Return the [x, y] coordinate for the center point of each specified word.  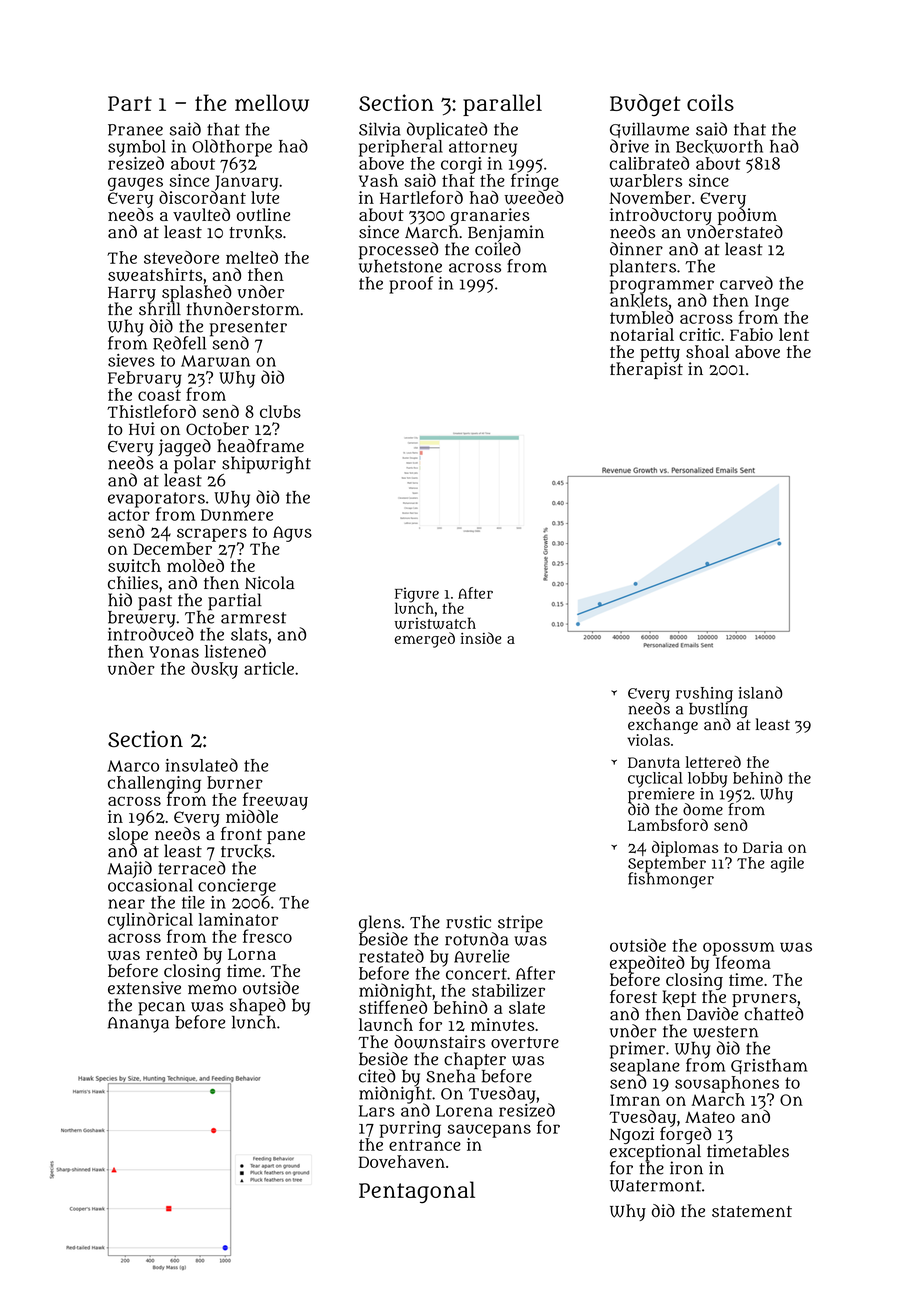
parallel [502, 105]
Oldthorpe [232, 148]
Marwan [215, 361]
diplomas [685, 849]
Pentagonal [417, 1192]
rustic [468, 922]
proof [411, 285]
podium [747, 216]
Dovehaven [402, 1161]
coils [710, 102]
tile [193, 902]
